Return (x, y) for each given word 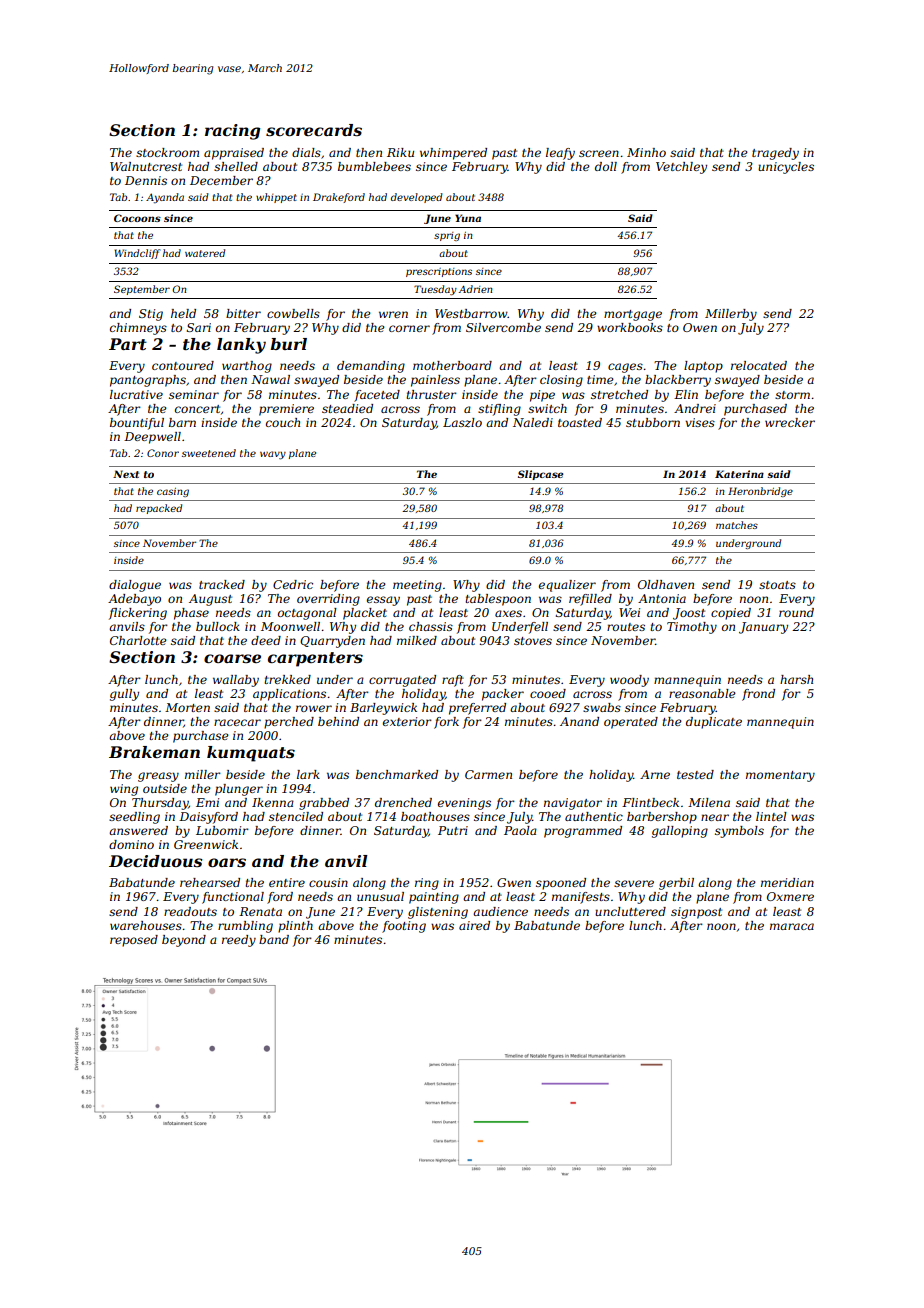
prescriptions (439, 272)
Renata (260, 911)
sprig (447, 236)
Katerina (739, 474)
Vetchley (681, 168)
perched (289, 723)
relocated (759, 365)
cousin (328, 882)
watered (205, 253)
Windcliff (137, 254)
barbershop (662, 818)
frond (758, 695)
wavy (273, 455)
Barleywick (383, 709)
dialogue (135, 586)
